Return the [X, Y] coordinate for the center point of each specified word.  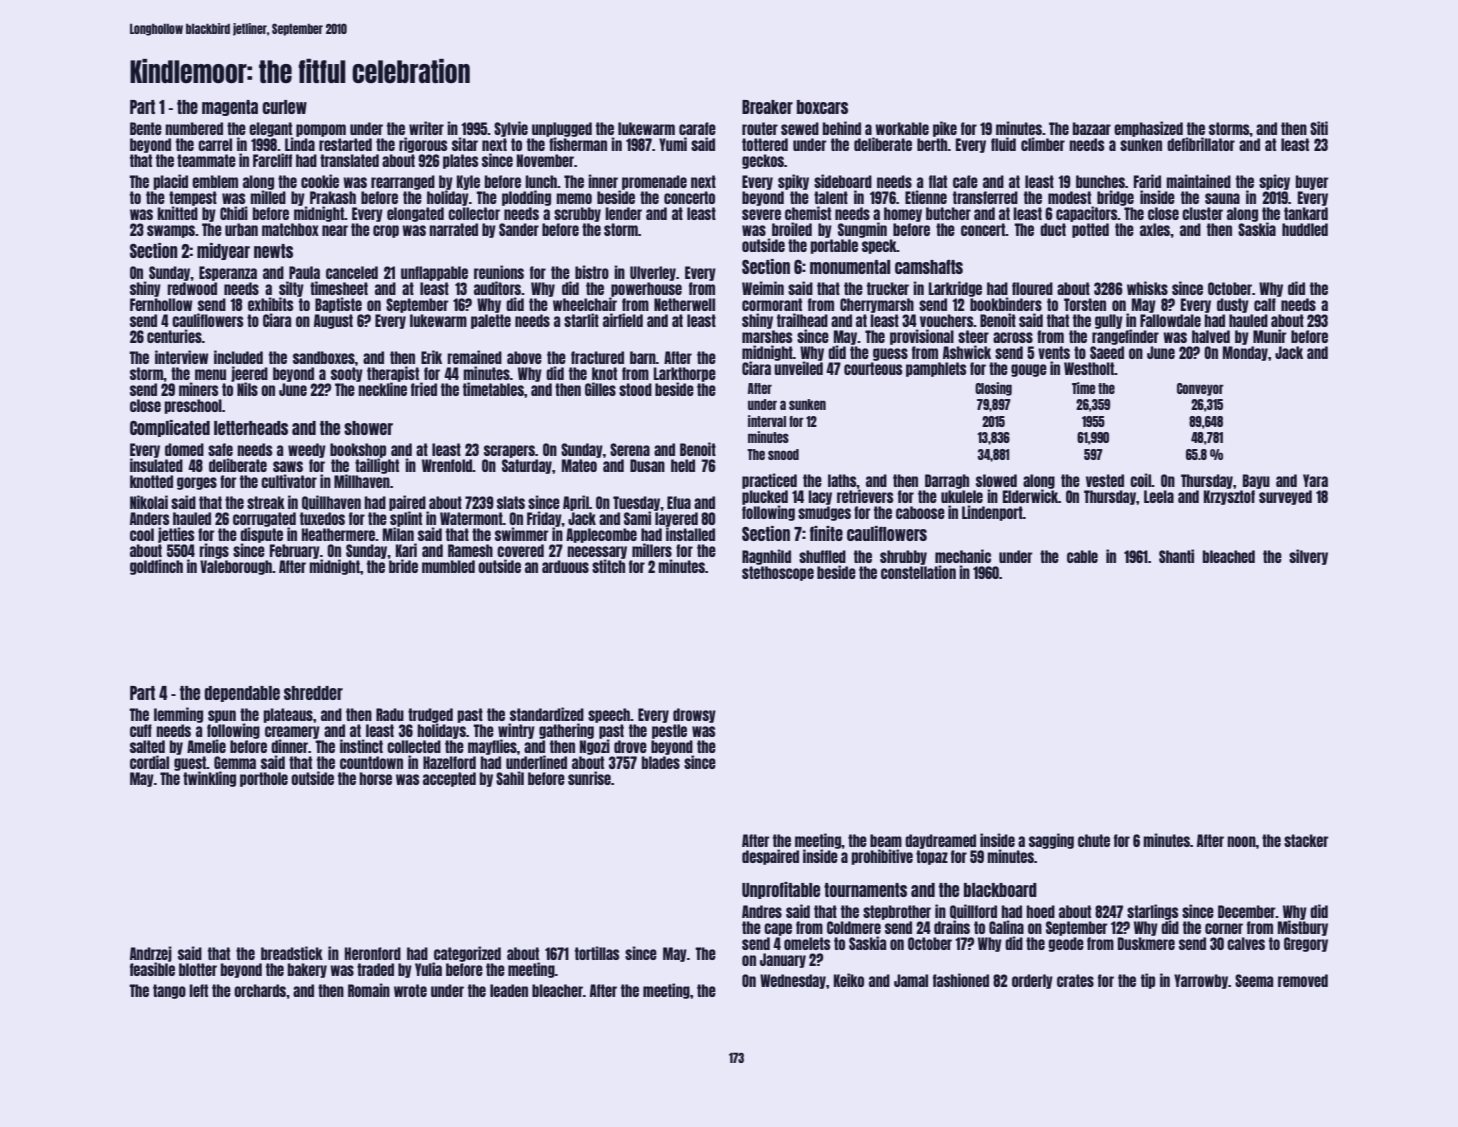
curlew [284, 107]
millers [652, 550]
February [295, 551]
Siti [1319, 128]
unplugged [562, 129]
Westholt [1089, 368]
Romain [369, 990]
